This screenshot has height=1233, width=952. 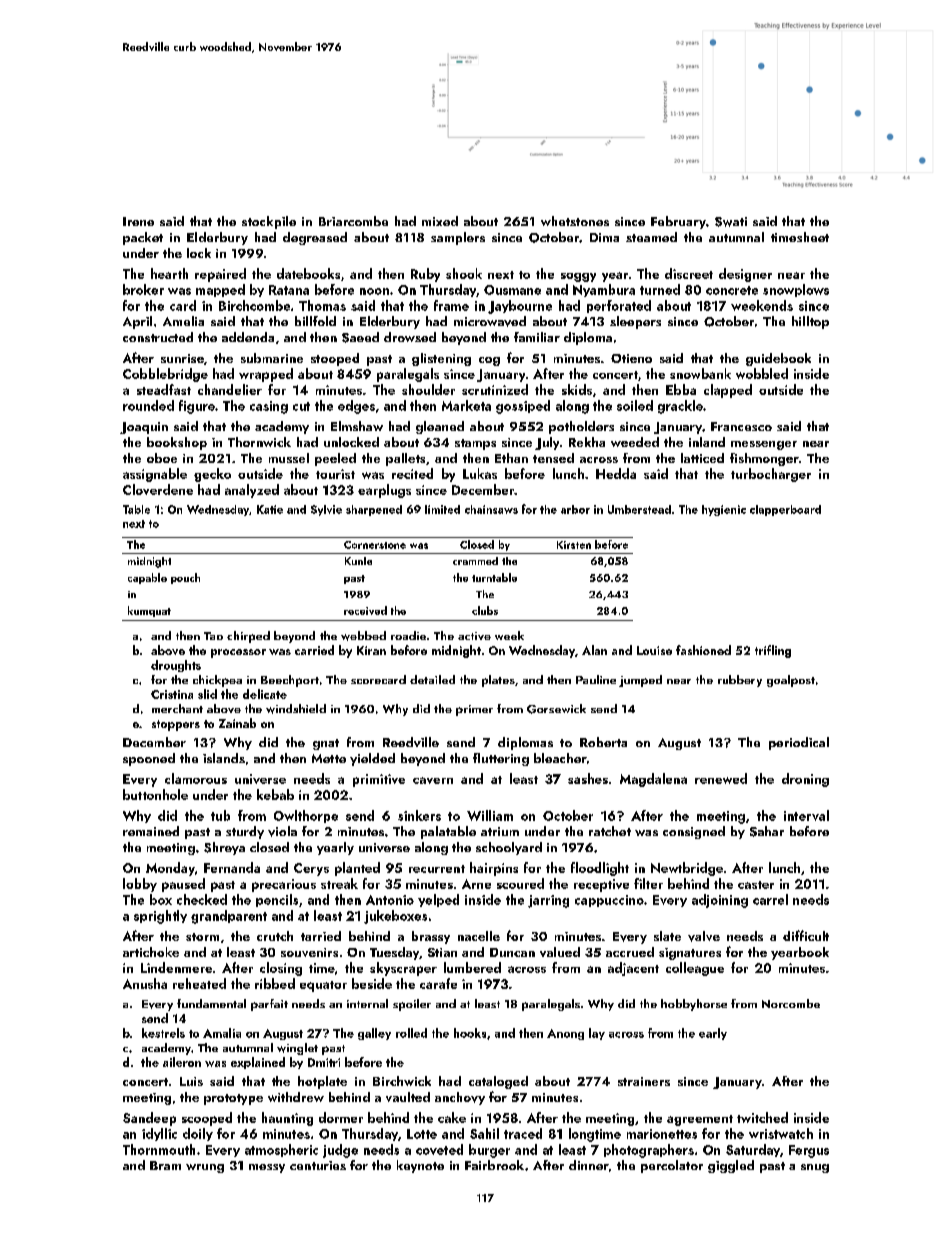 What do you see at coordinates (374, 510) in the screenshot?
I see `sharpened` at bounding box center [374, 510].
